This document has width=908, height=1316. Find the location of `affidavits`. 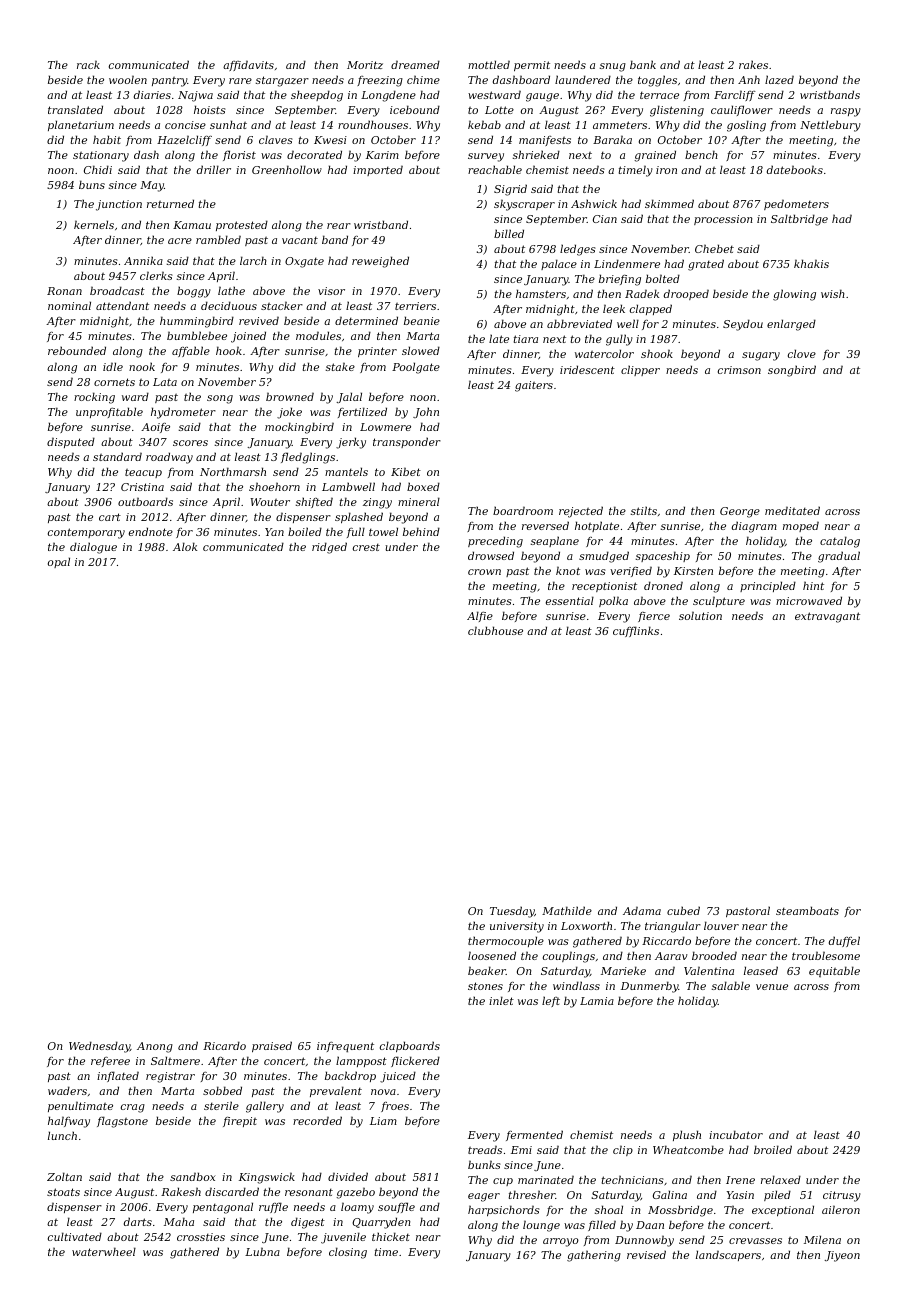

affidavits is located at coordinates (248, 65).
